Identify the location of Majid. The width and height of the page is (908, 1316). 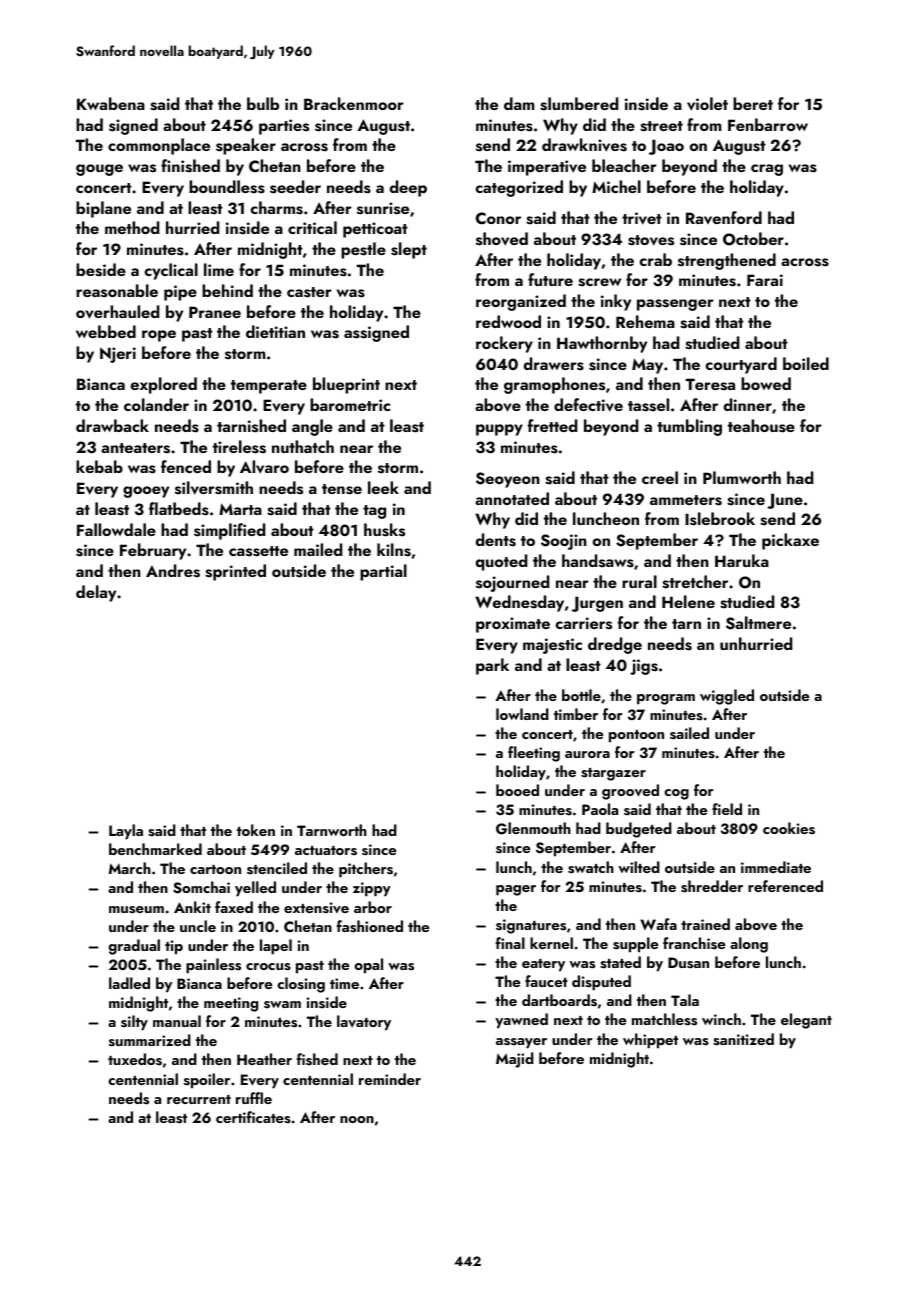
(515, 1060).
